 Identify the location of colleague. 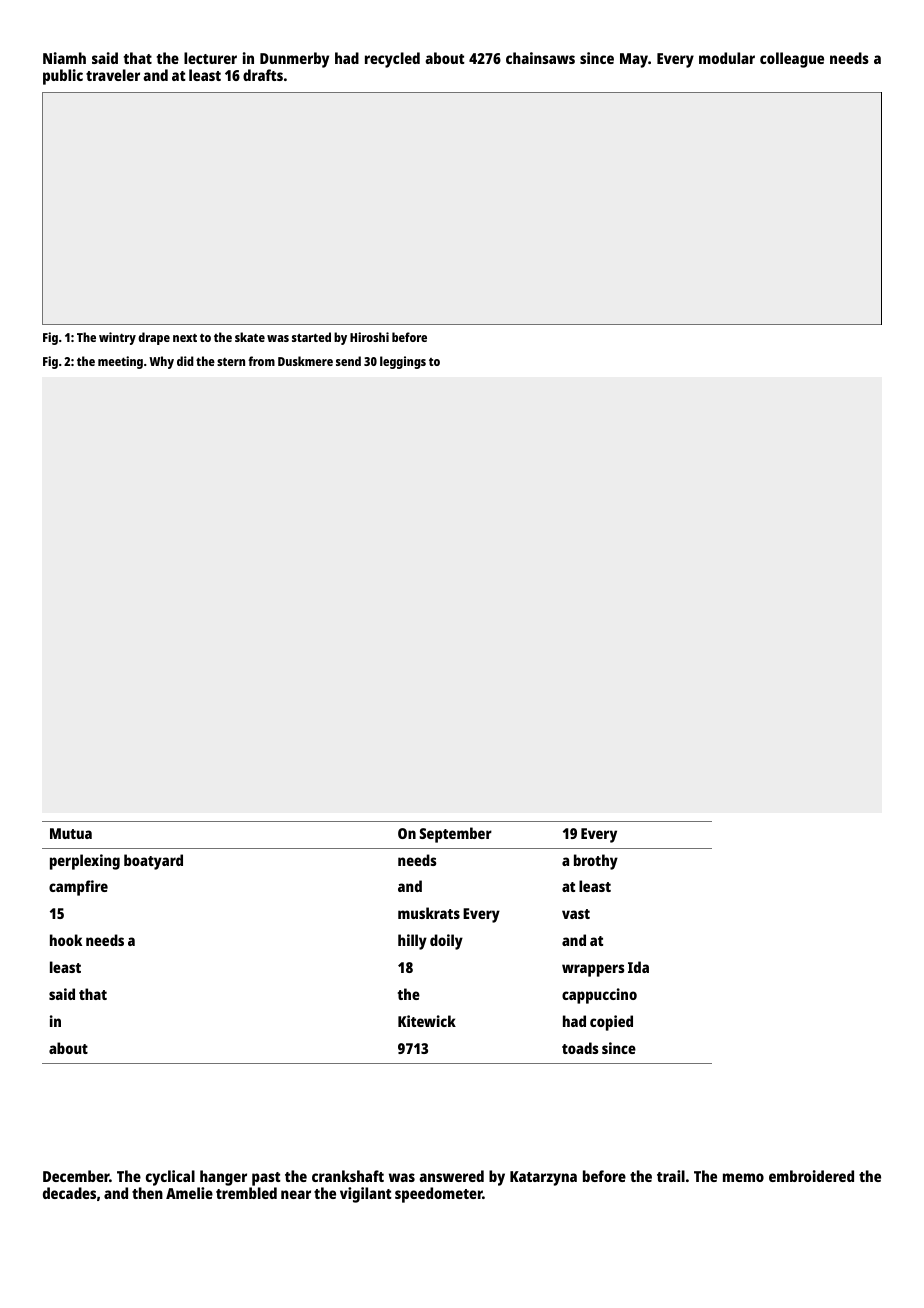
(792, 60).
